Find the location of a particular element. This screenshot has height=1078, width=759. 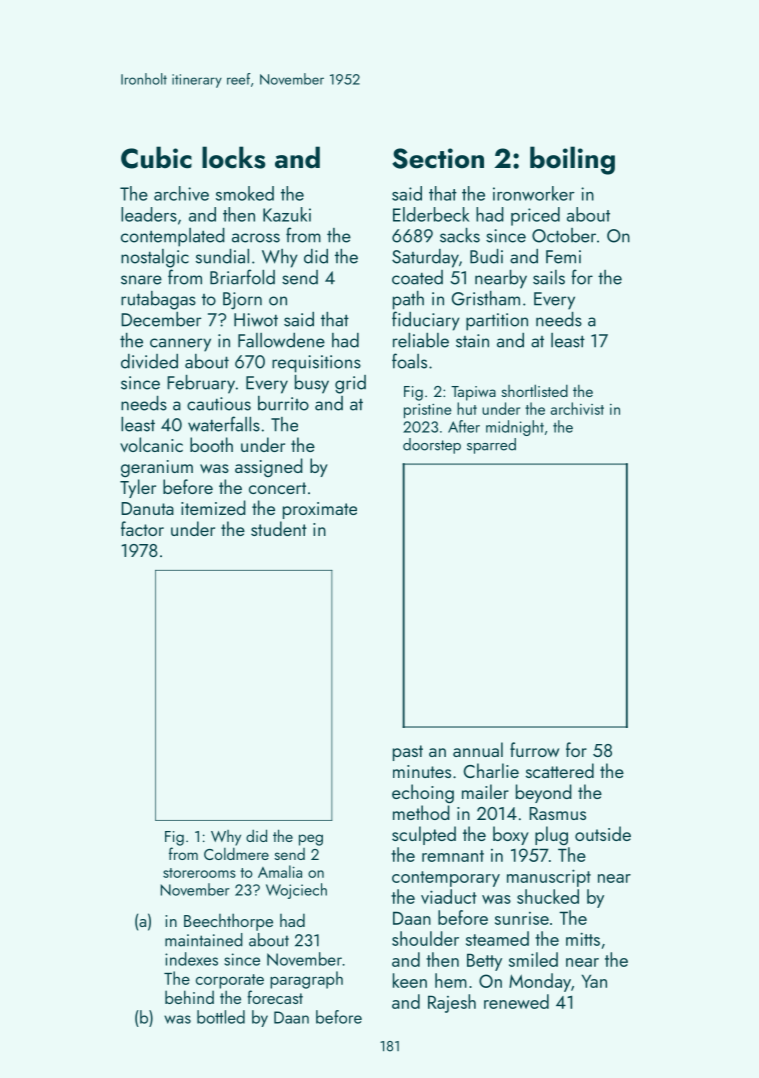

Cubic is located at coordinates (156, 157).
